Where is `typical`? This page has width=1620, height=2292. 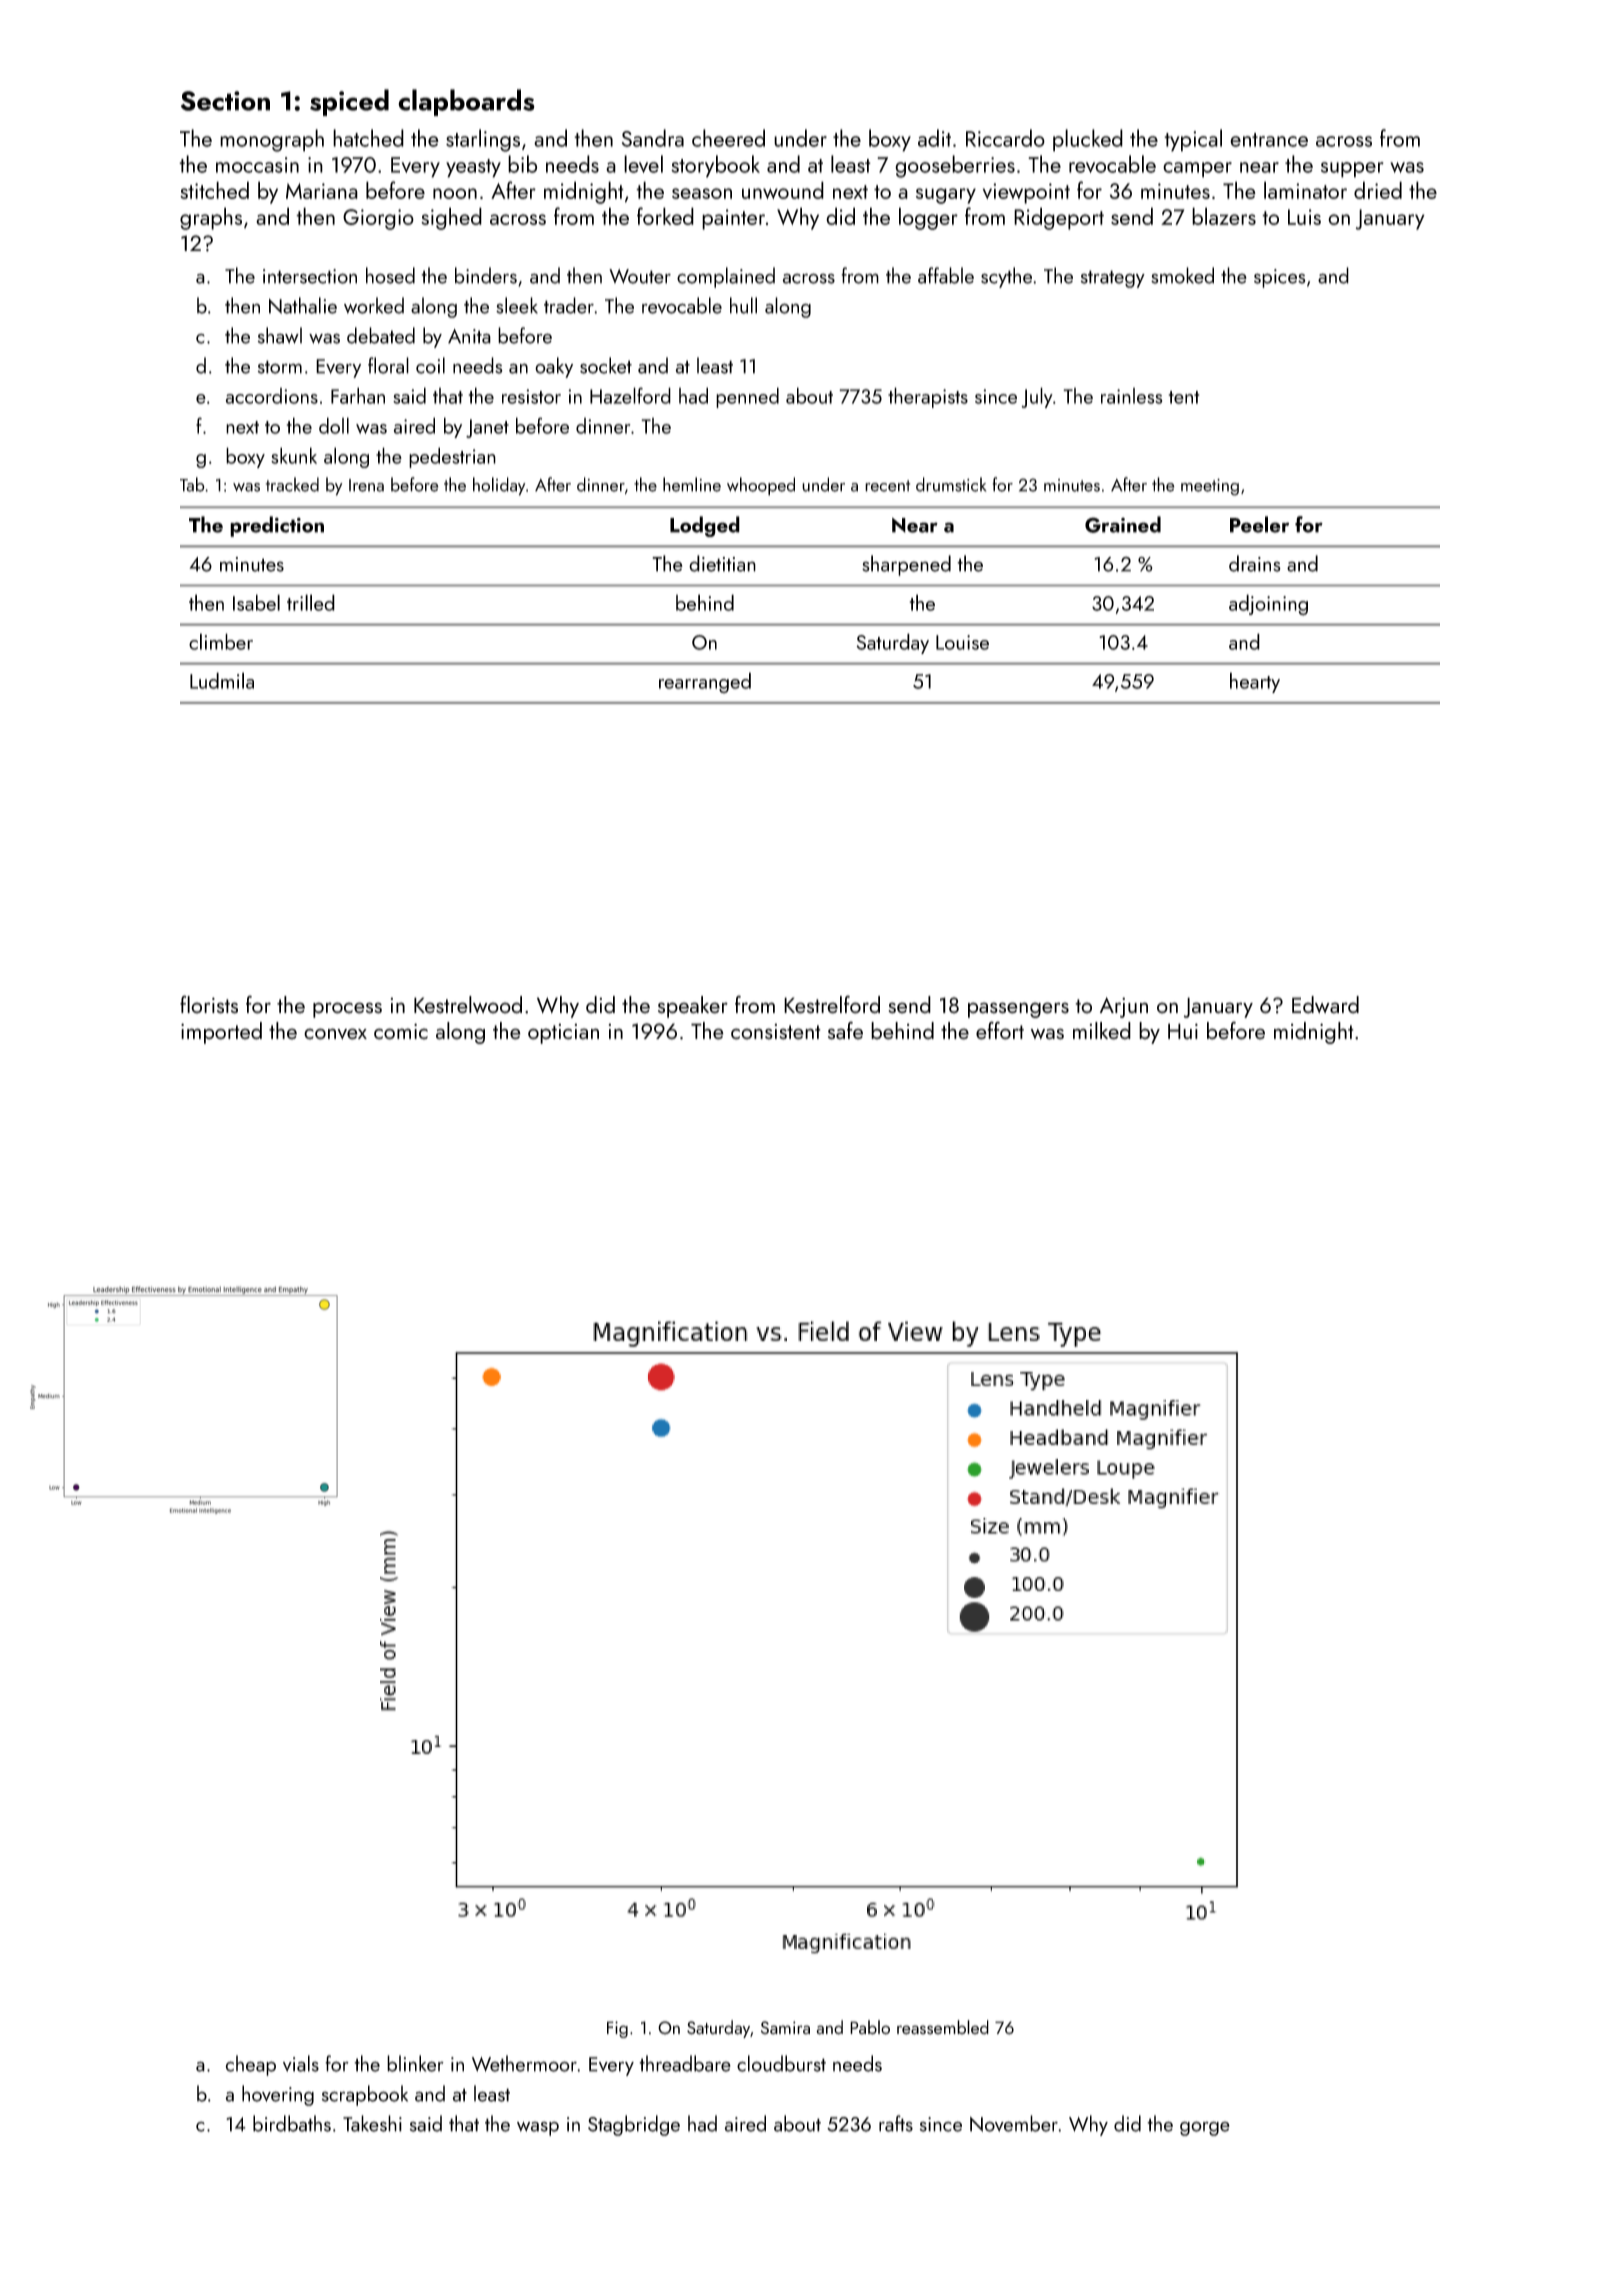 typical is located at coordinates (1193, 140).
